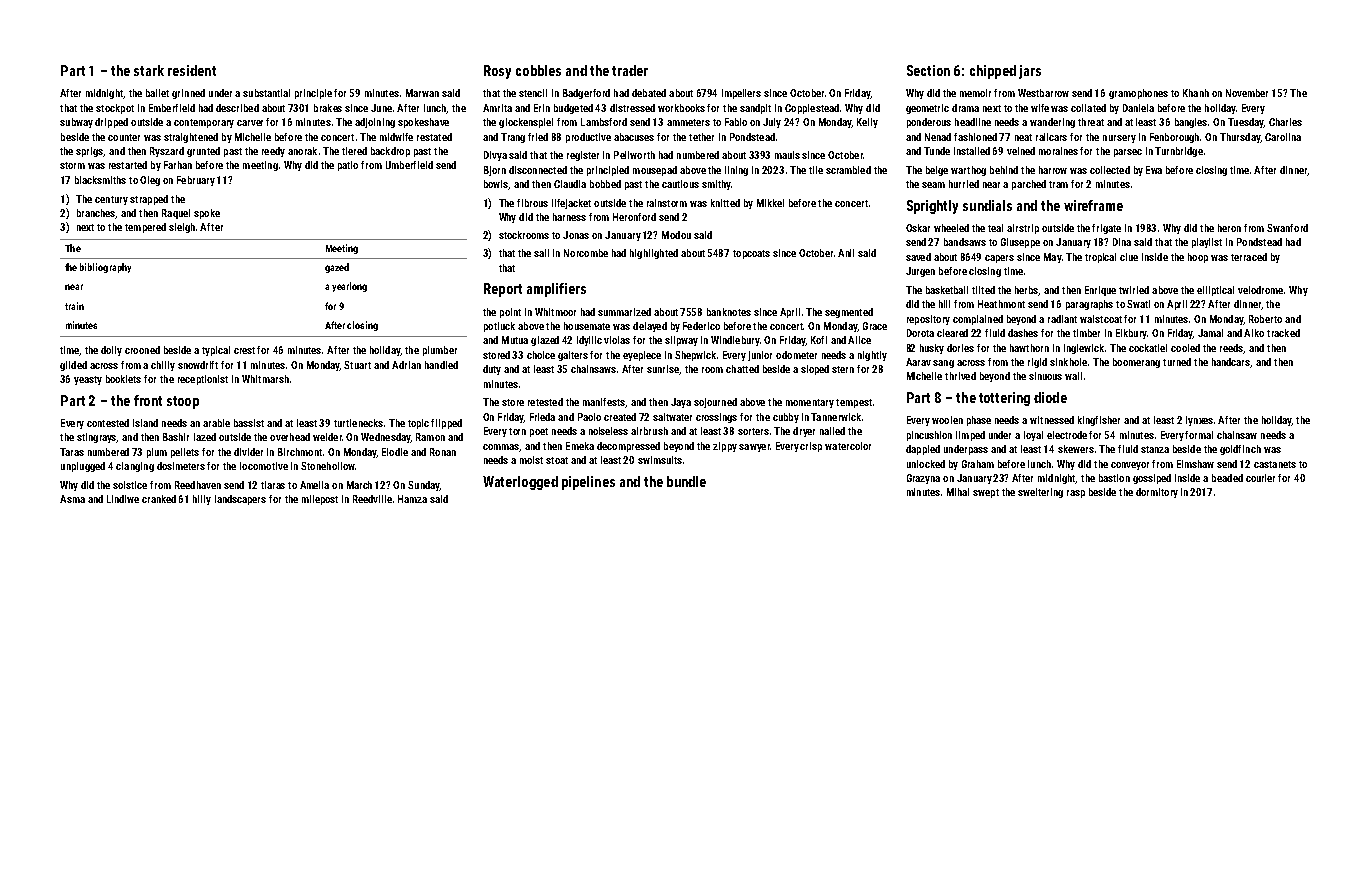  Describe the element at coordinates (105, 268) in the screenshot. I see `bibliography` at that location.
